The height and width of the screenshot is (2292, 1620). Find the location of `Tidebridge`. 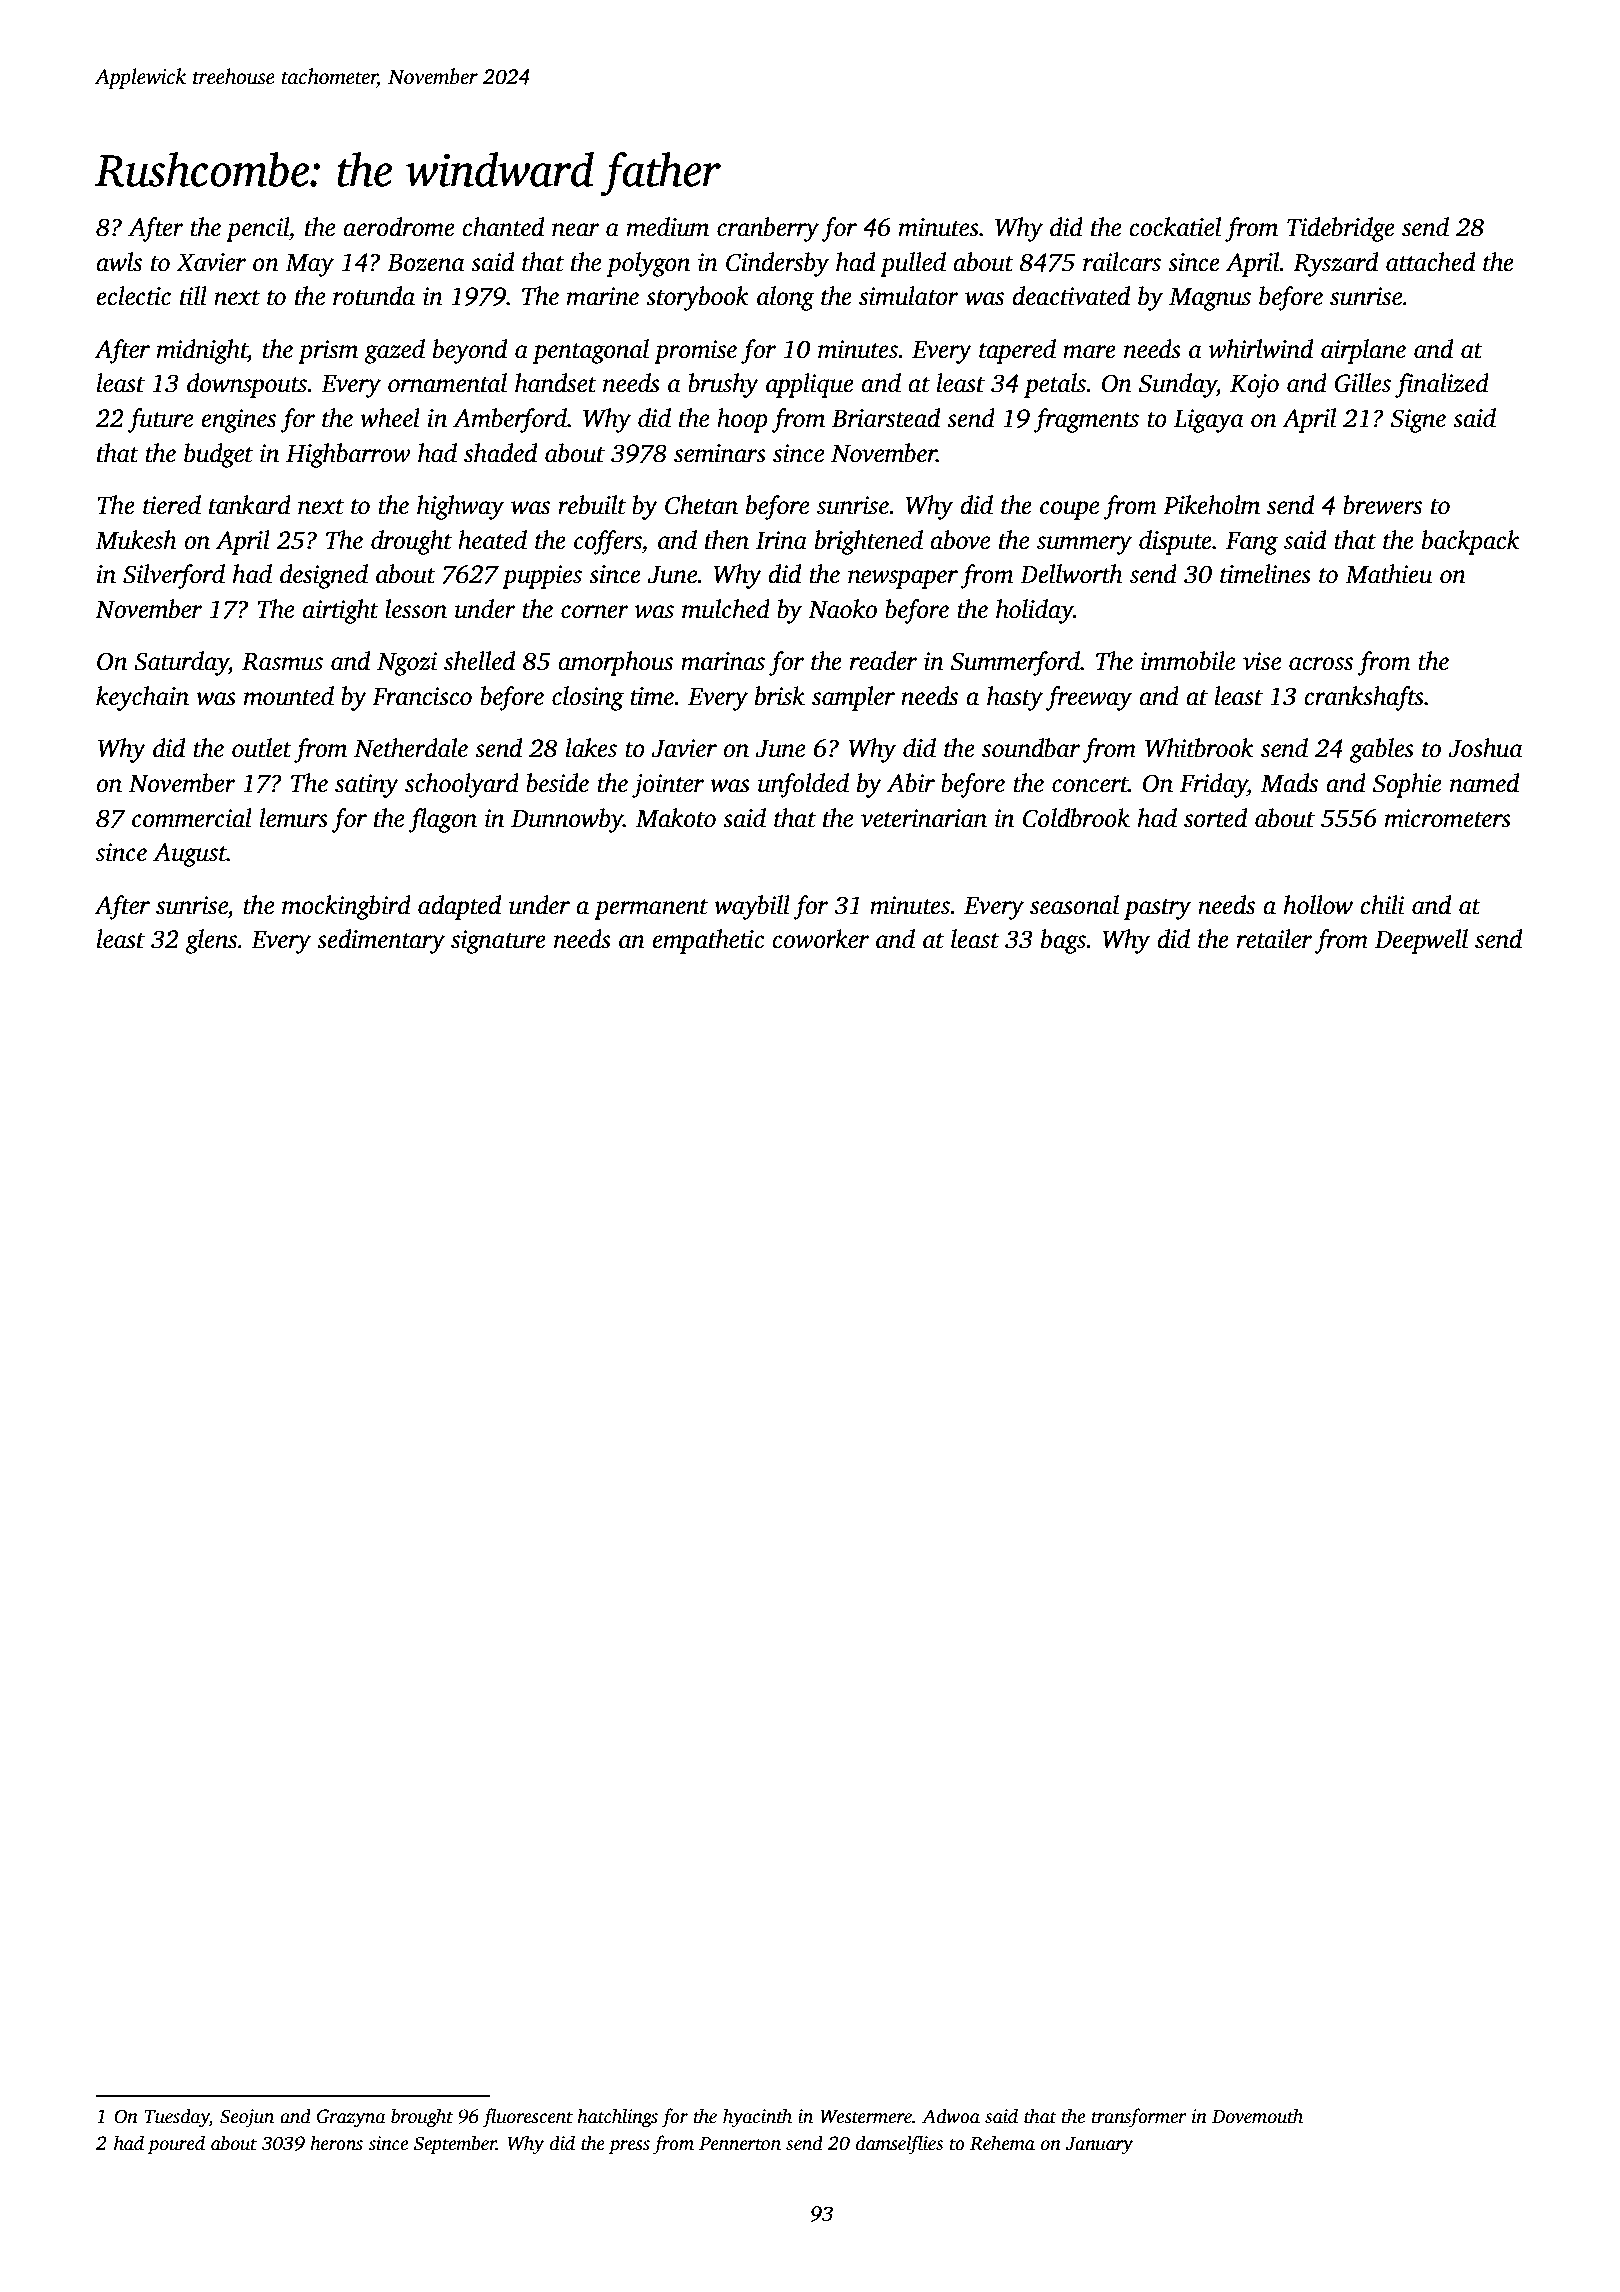

Tidebridge is located at coordinates (1341, 229).
